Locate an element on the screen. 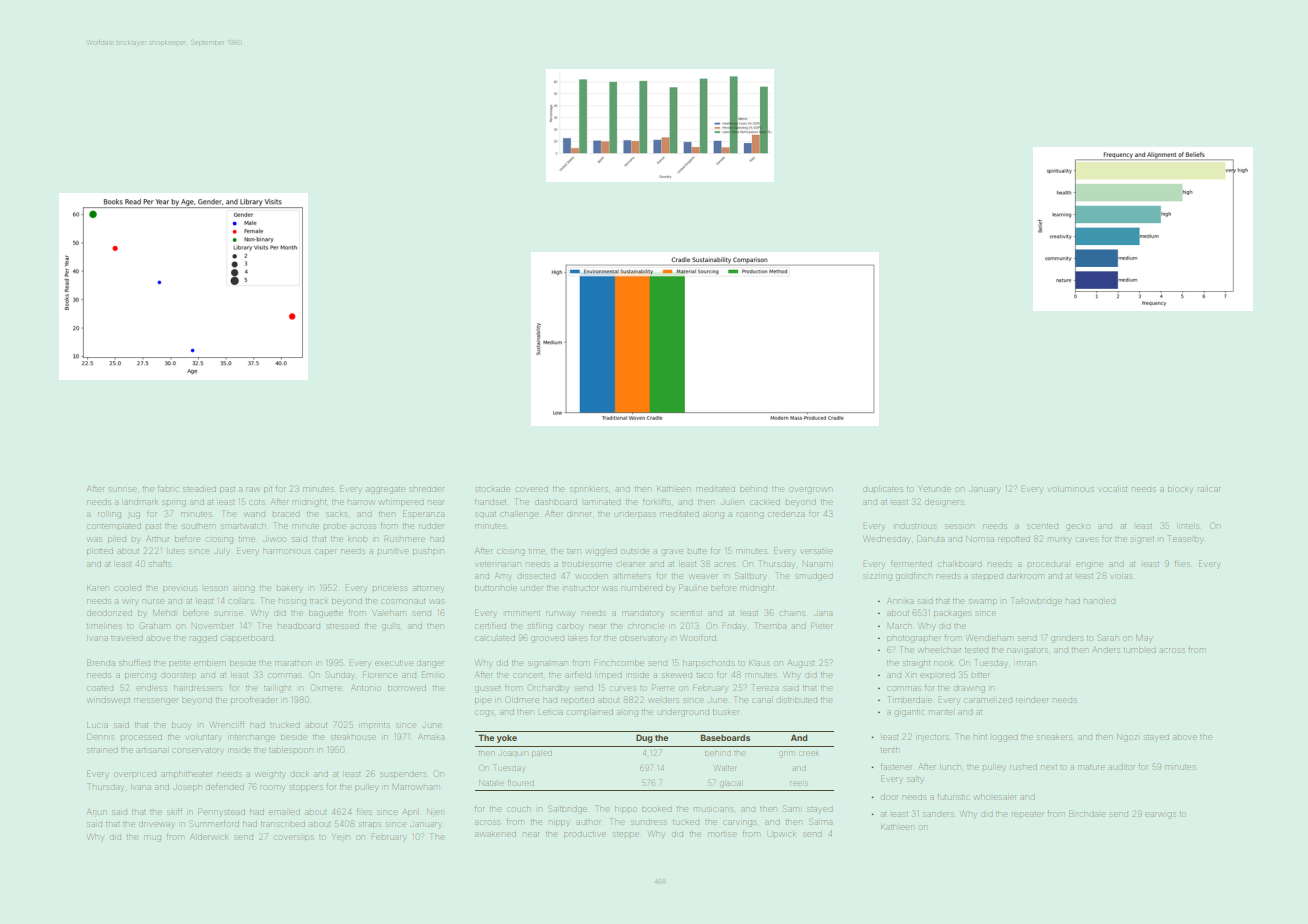 This screenshot has width=1308, height=924. Walter is located at coordinates (725, 768).
